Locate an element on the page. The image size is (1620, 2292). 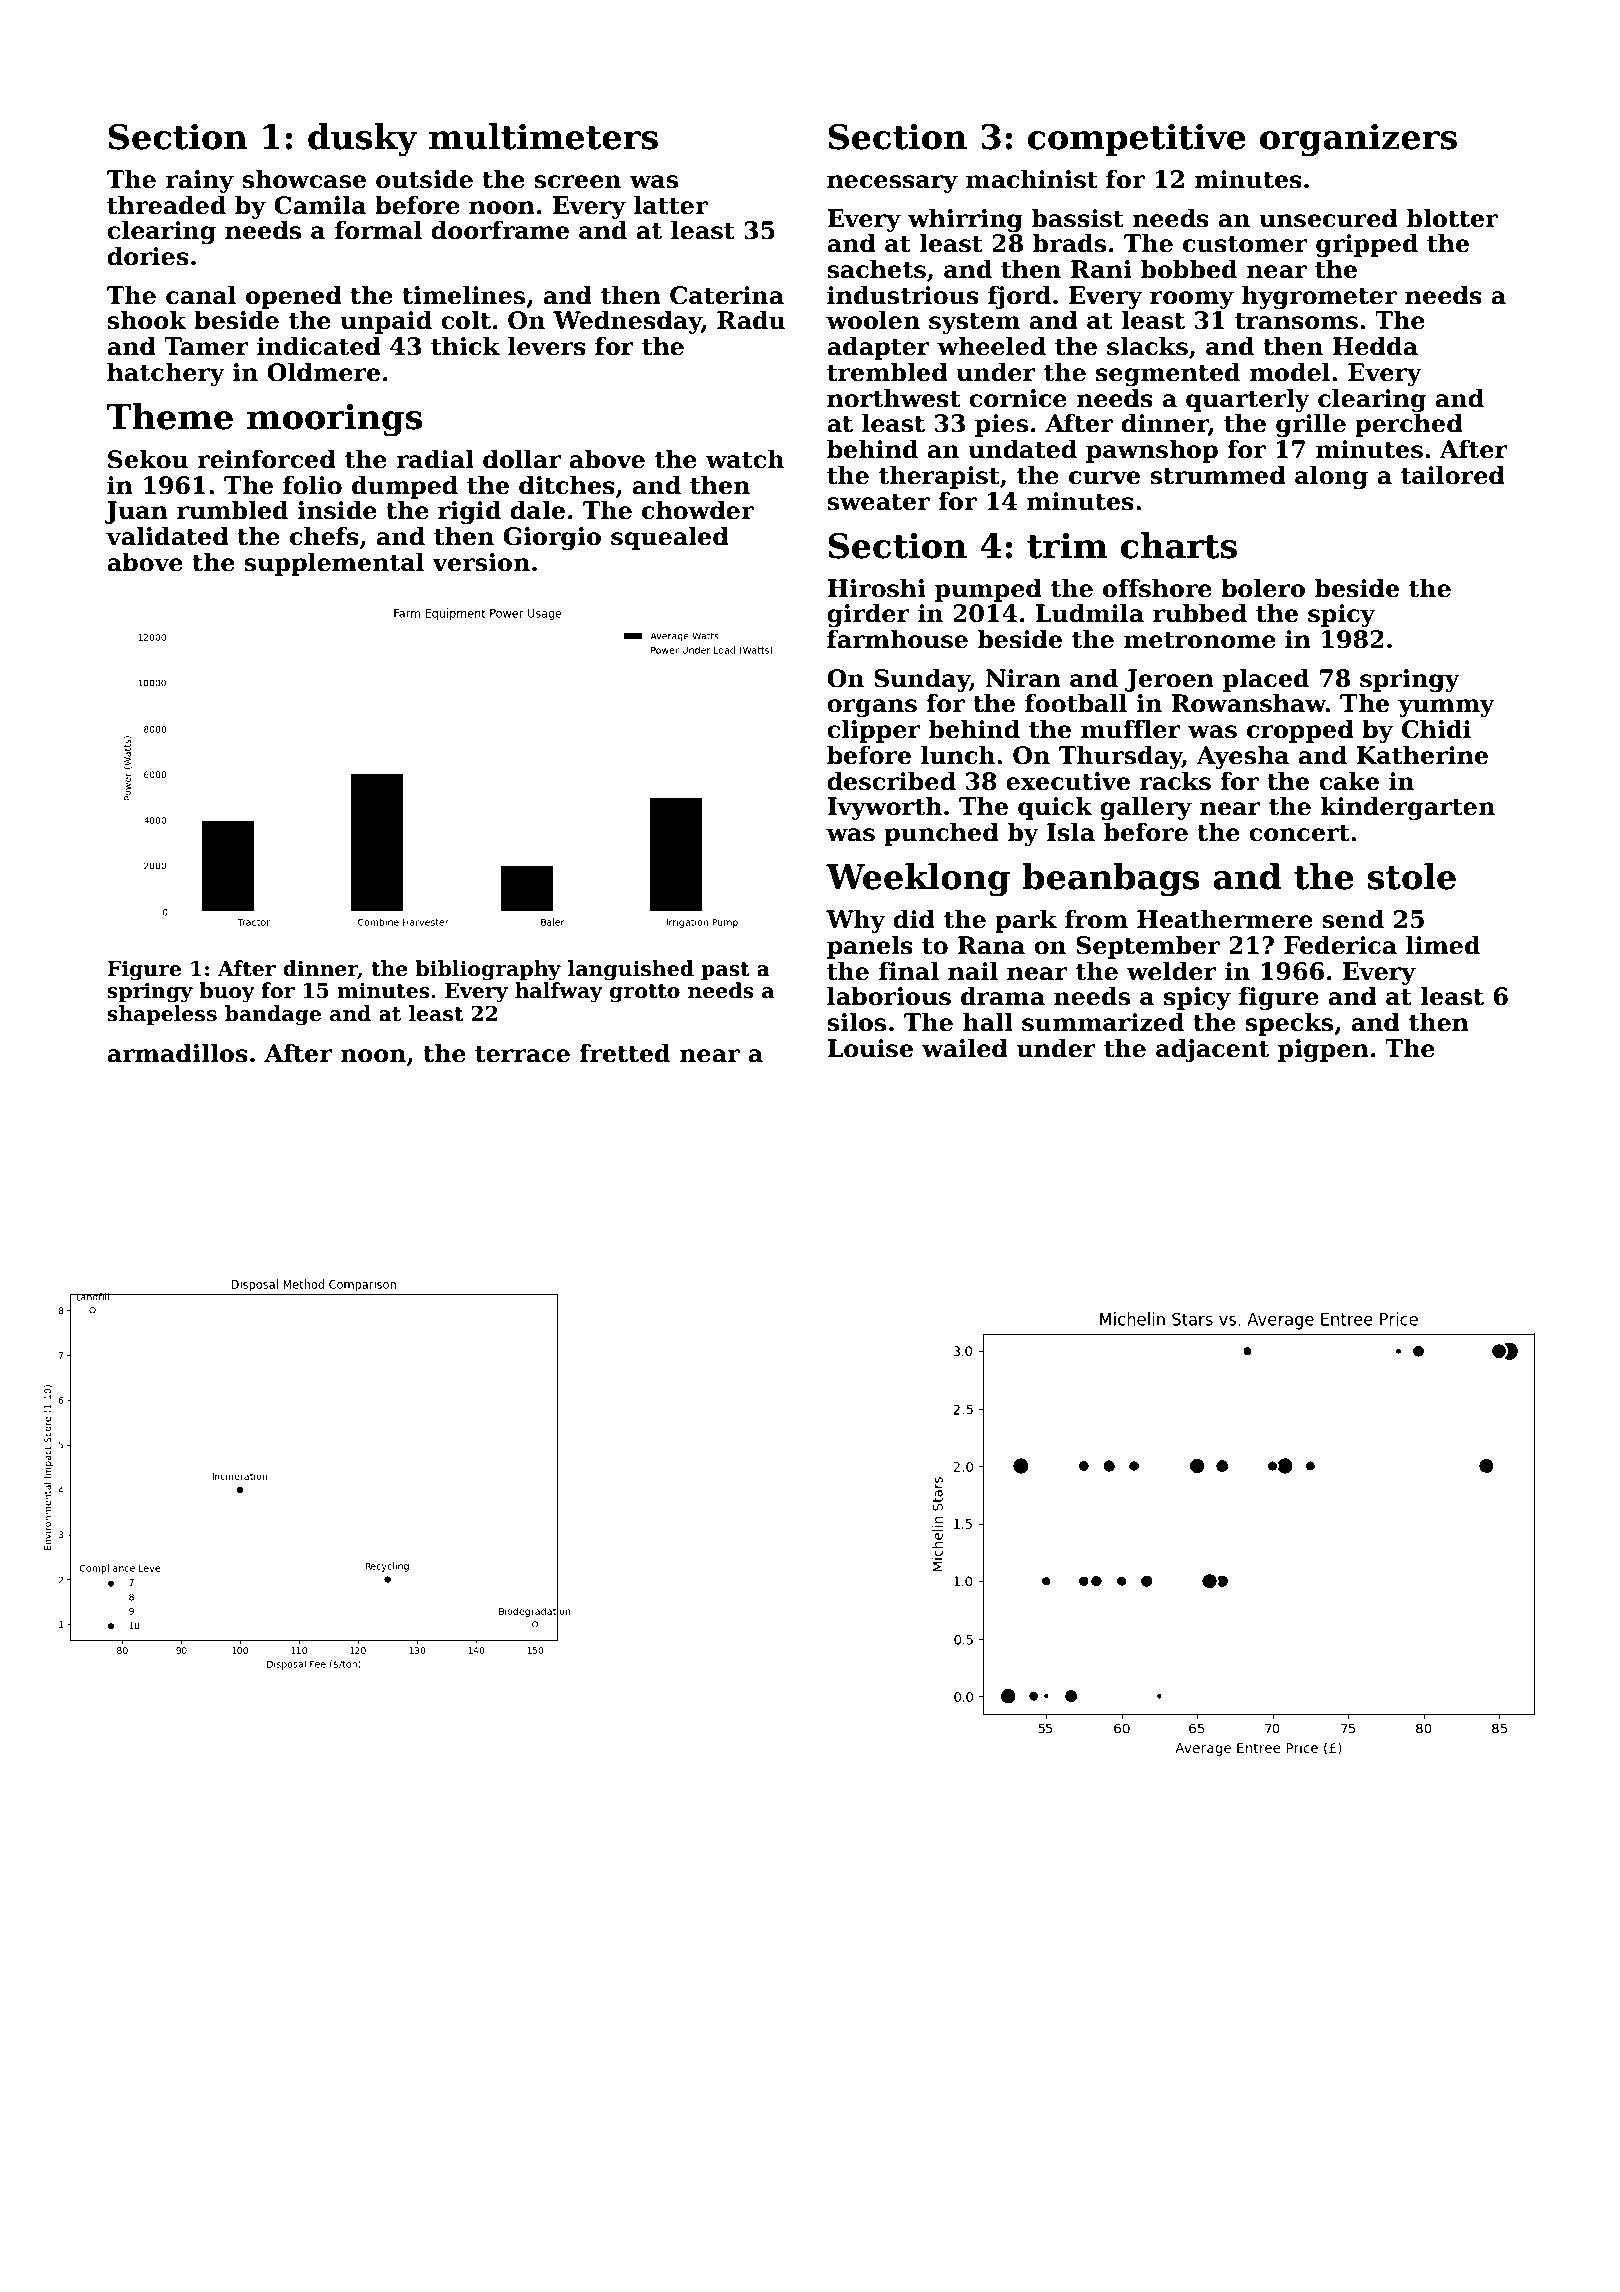
described is located at coordinates (891, 781).
